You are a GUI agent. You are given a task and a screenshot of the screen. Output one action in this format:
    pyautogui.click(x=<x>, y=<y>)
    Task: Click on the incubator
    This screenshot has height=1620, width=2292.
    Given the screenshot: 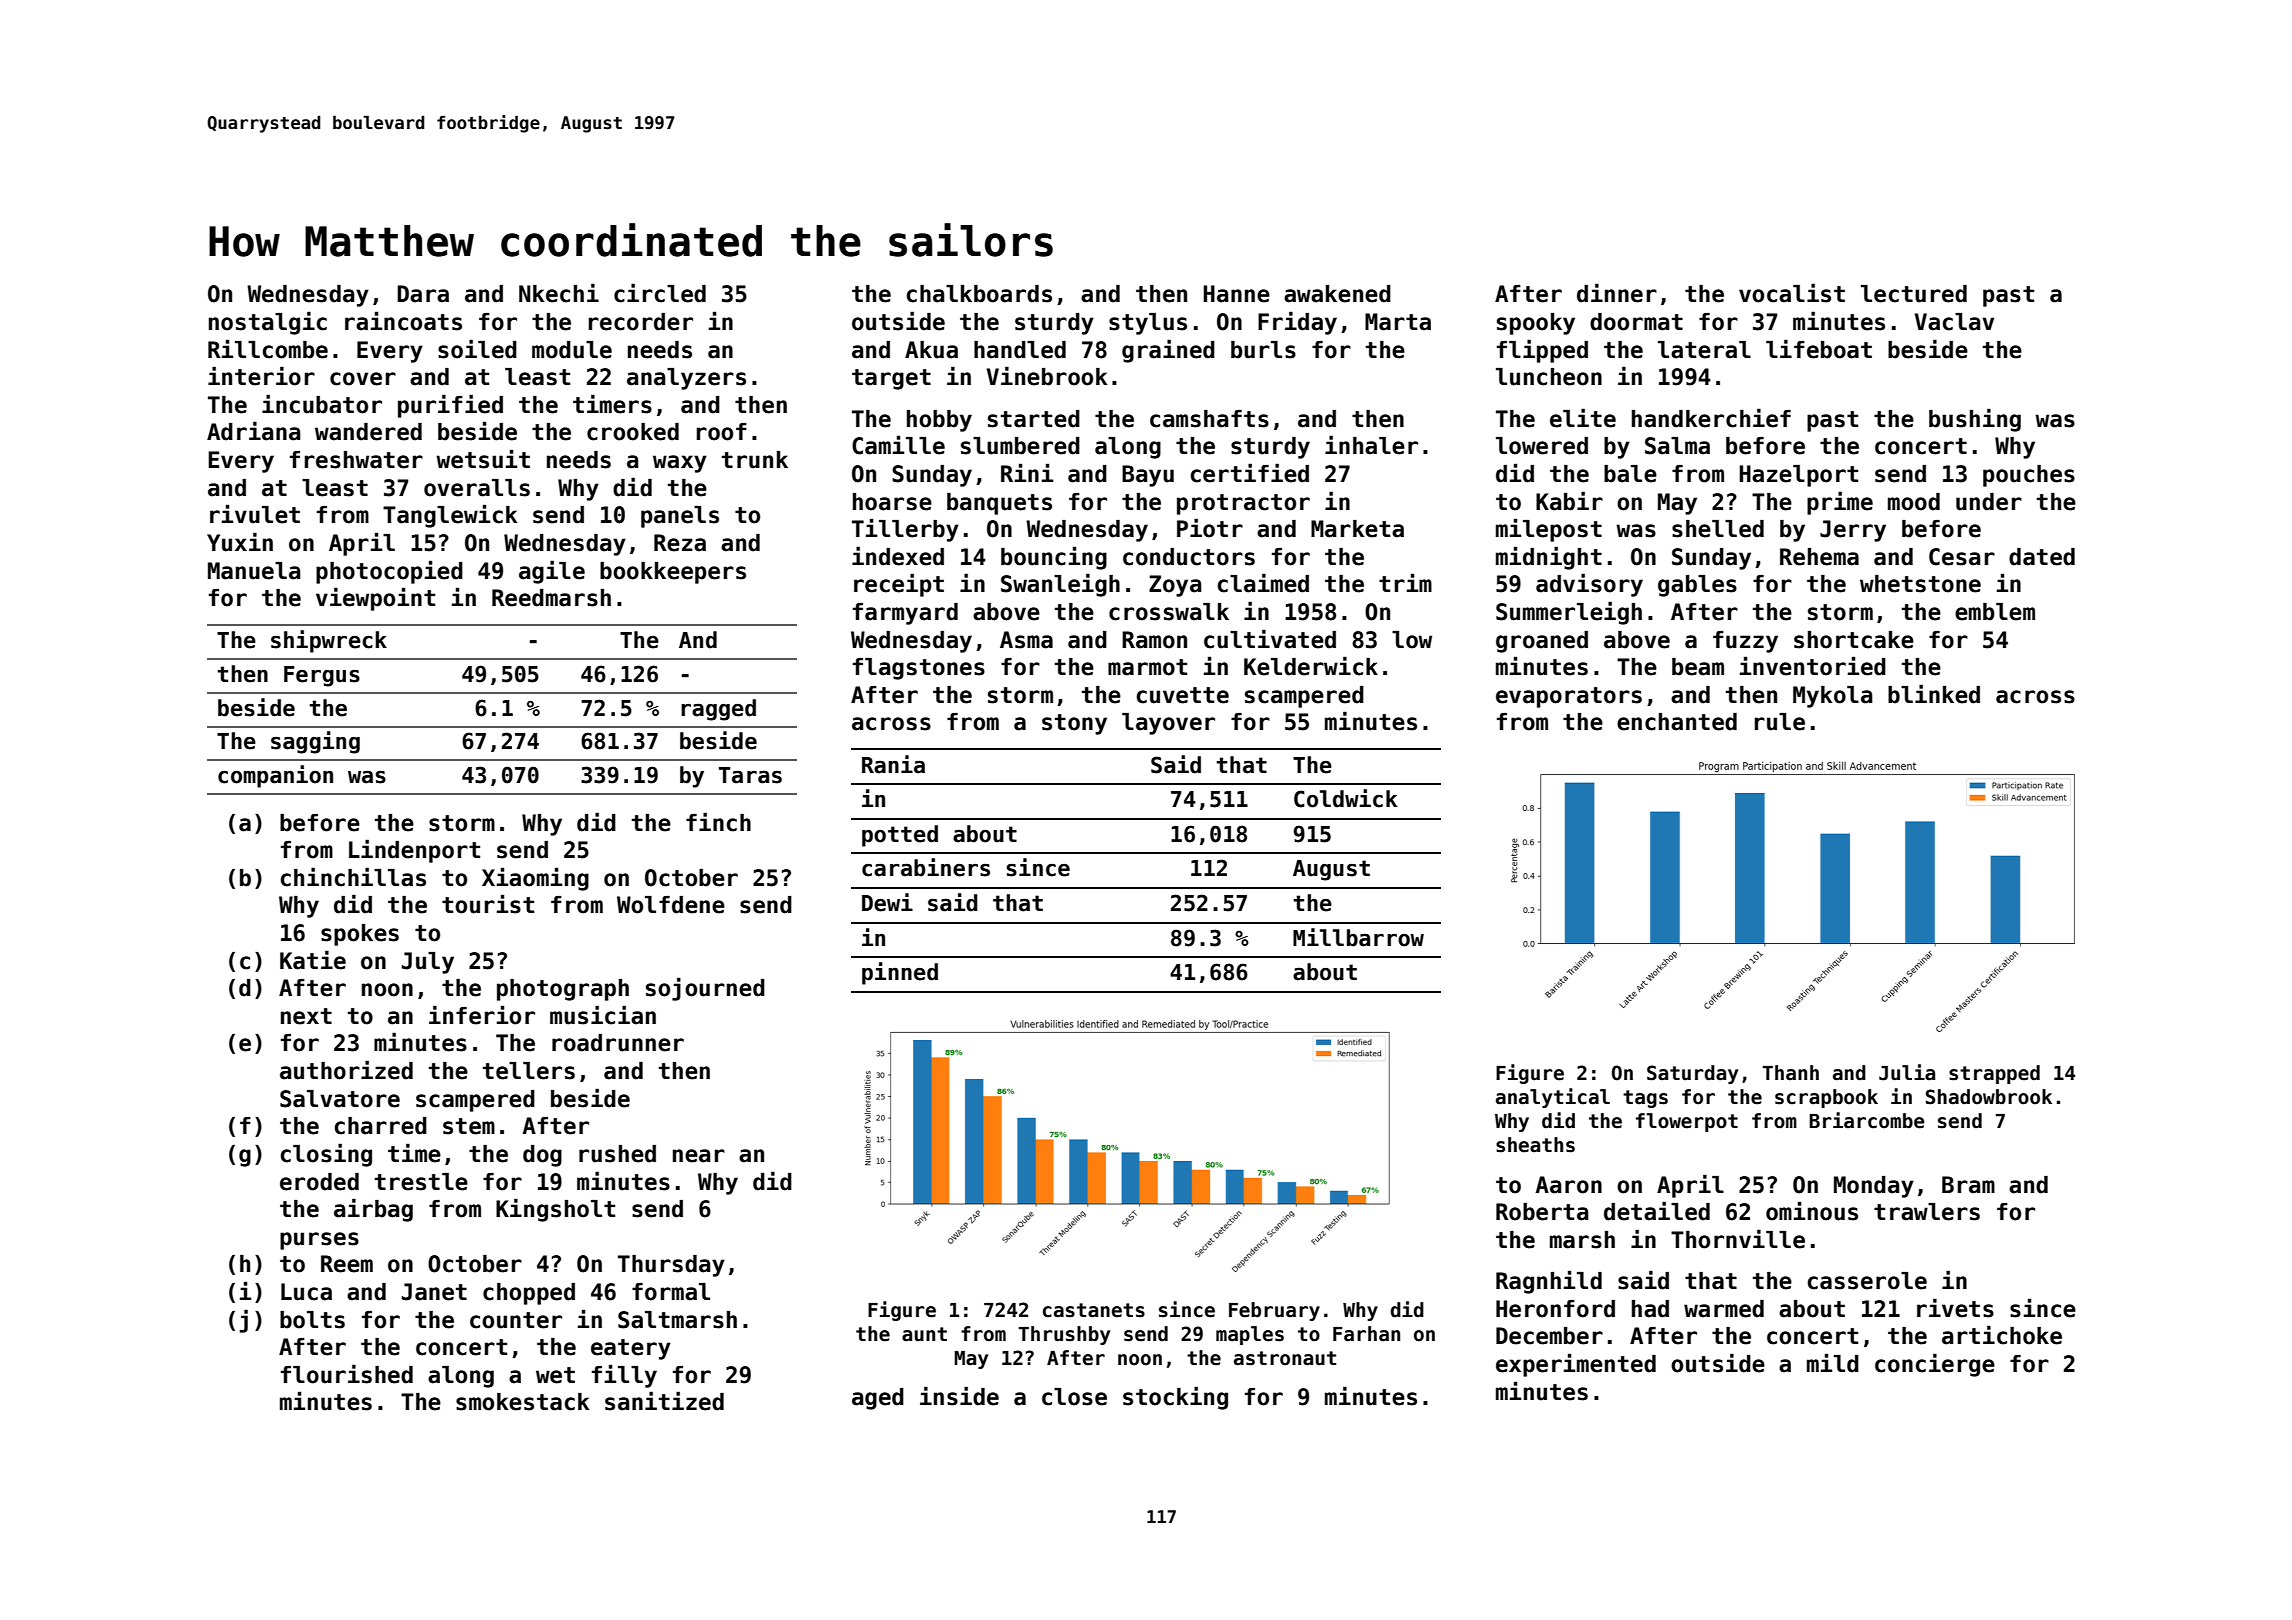 What is the action you would take?
    pyautogui.click(x=322, y=404)
